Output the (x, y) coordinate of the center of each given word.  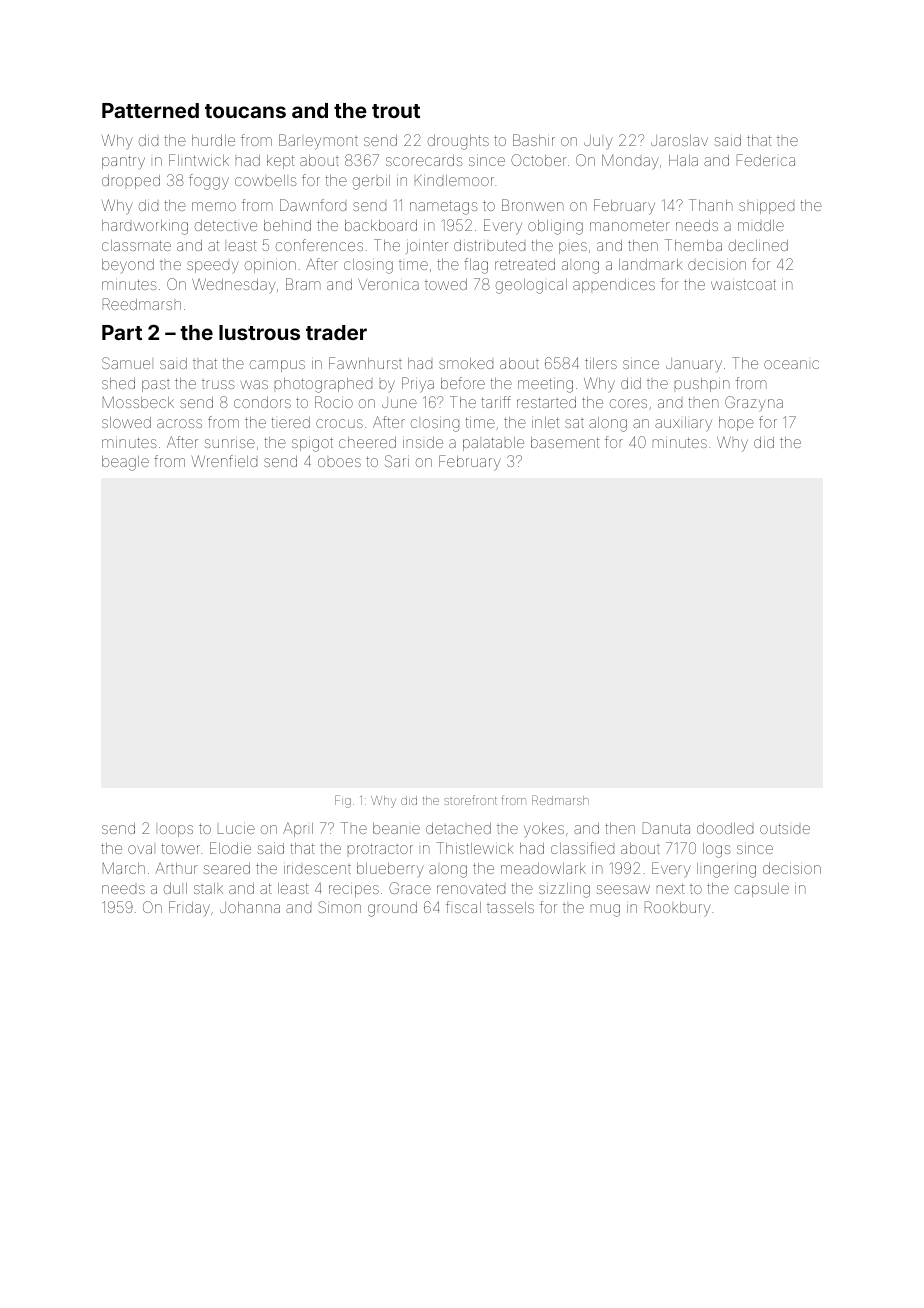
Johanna (250, 907)
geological (531, 286)
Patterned (150, 110)
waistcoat (743, 284)
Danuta (666, 828)
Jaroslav (679, 140)
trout (396, 111)
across (179, 423)
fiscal (463, 907)
